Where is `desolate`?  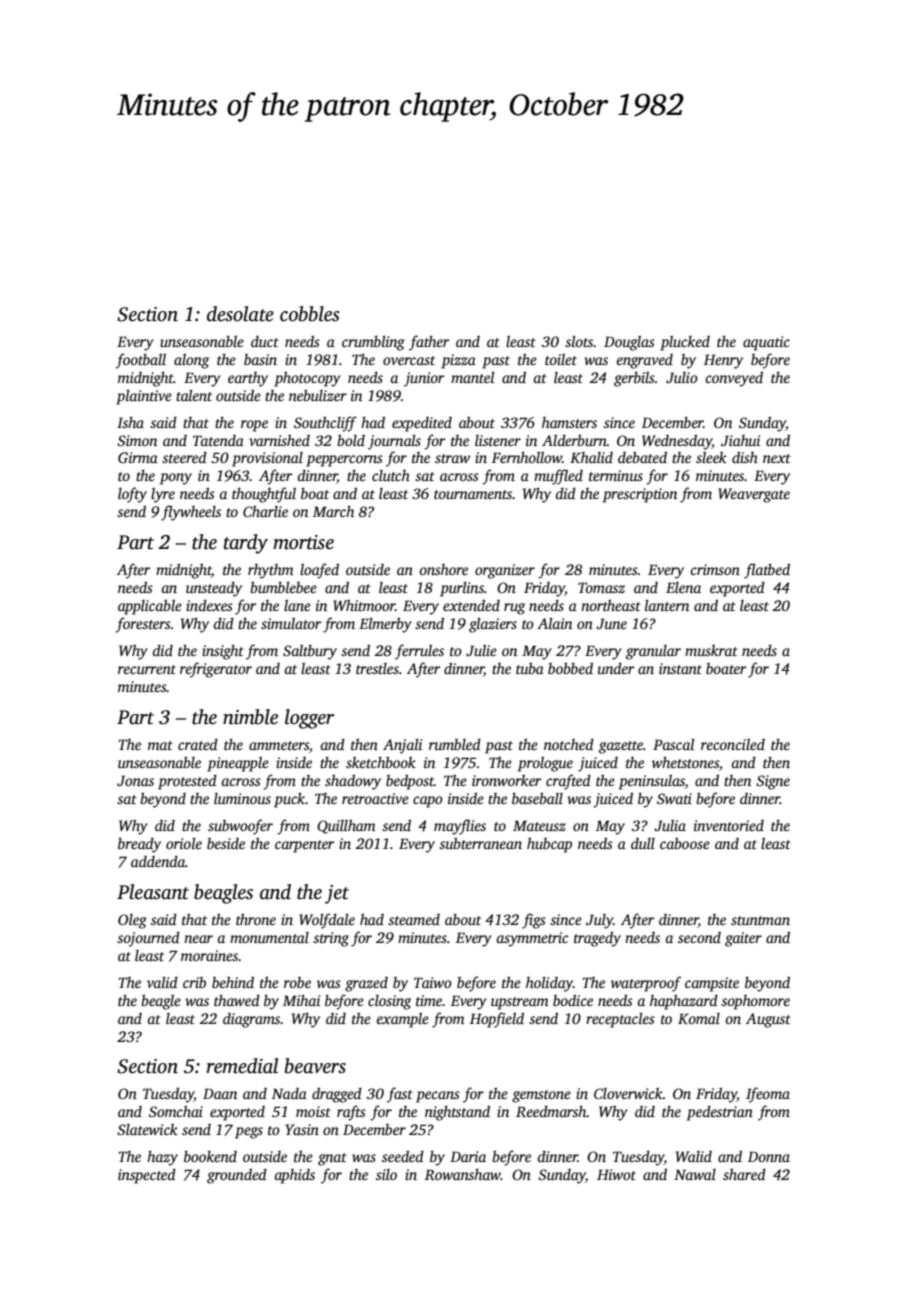 desolate is located at coordinates (240, 314).
